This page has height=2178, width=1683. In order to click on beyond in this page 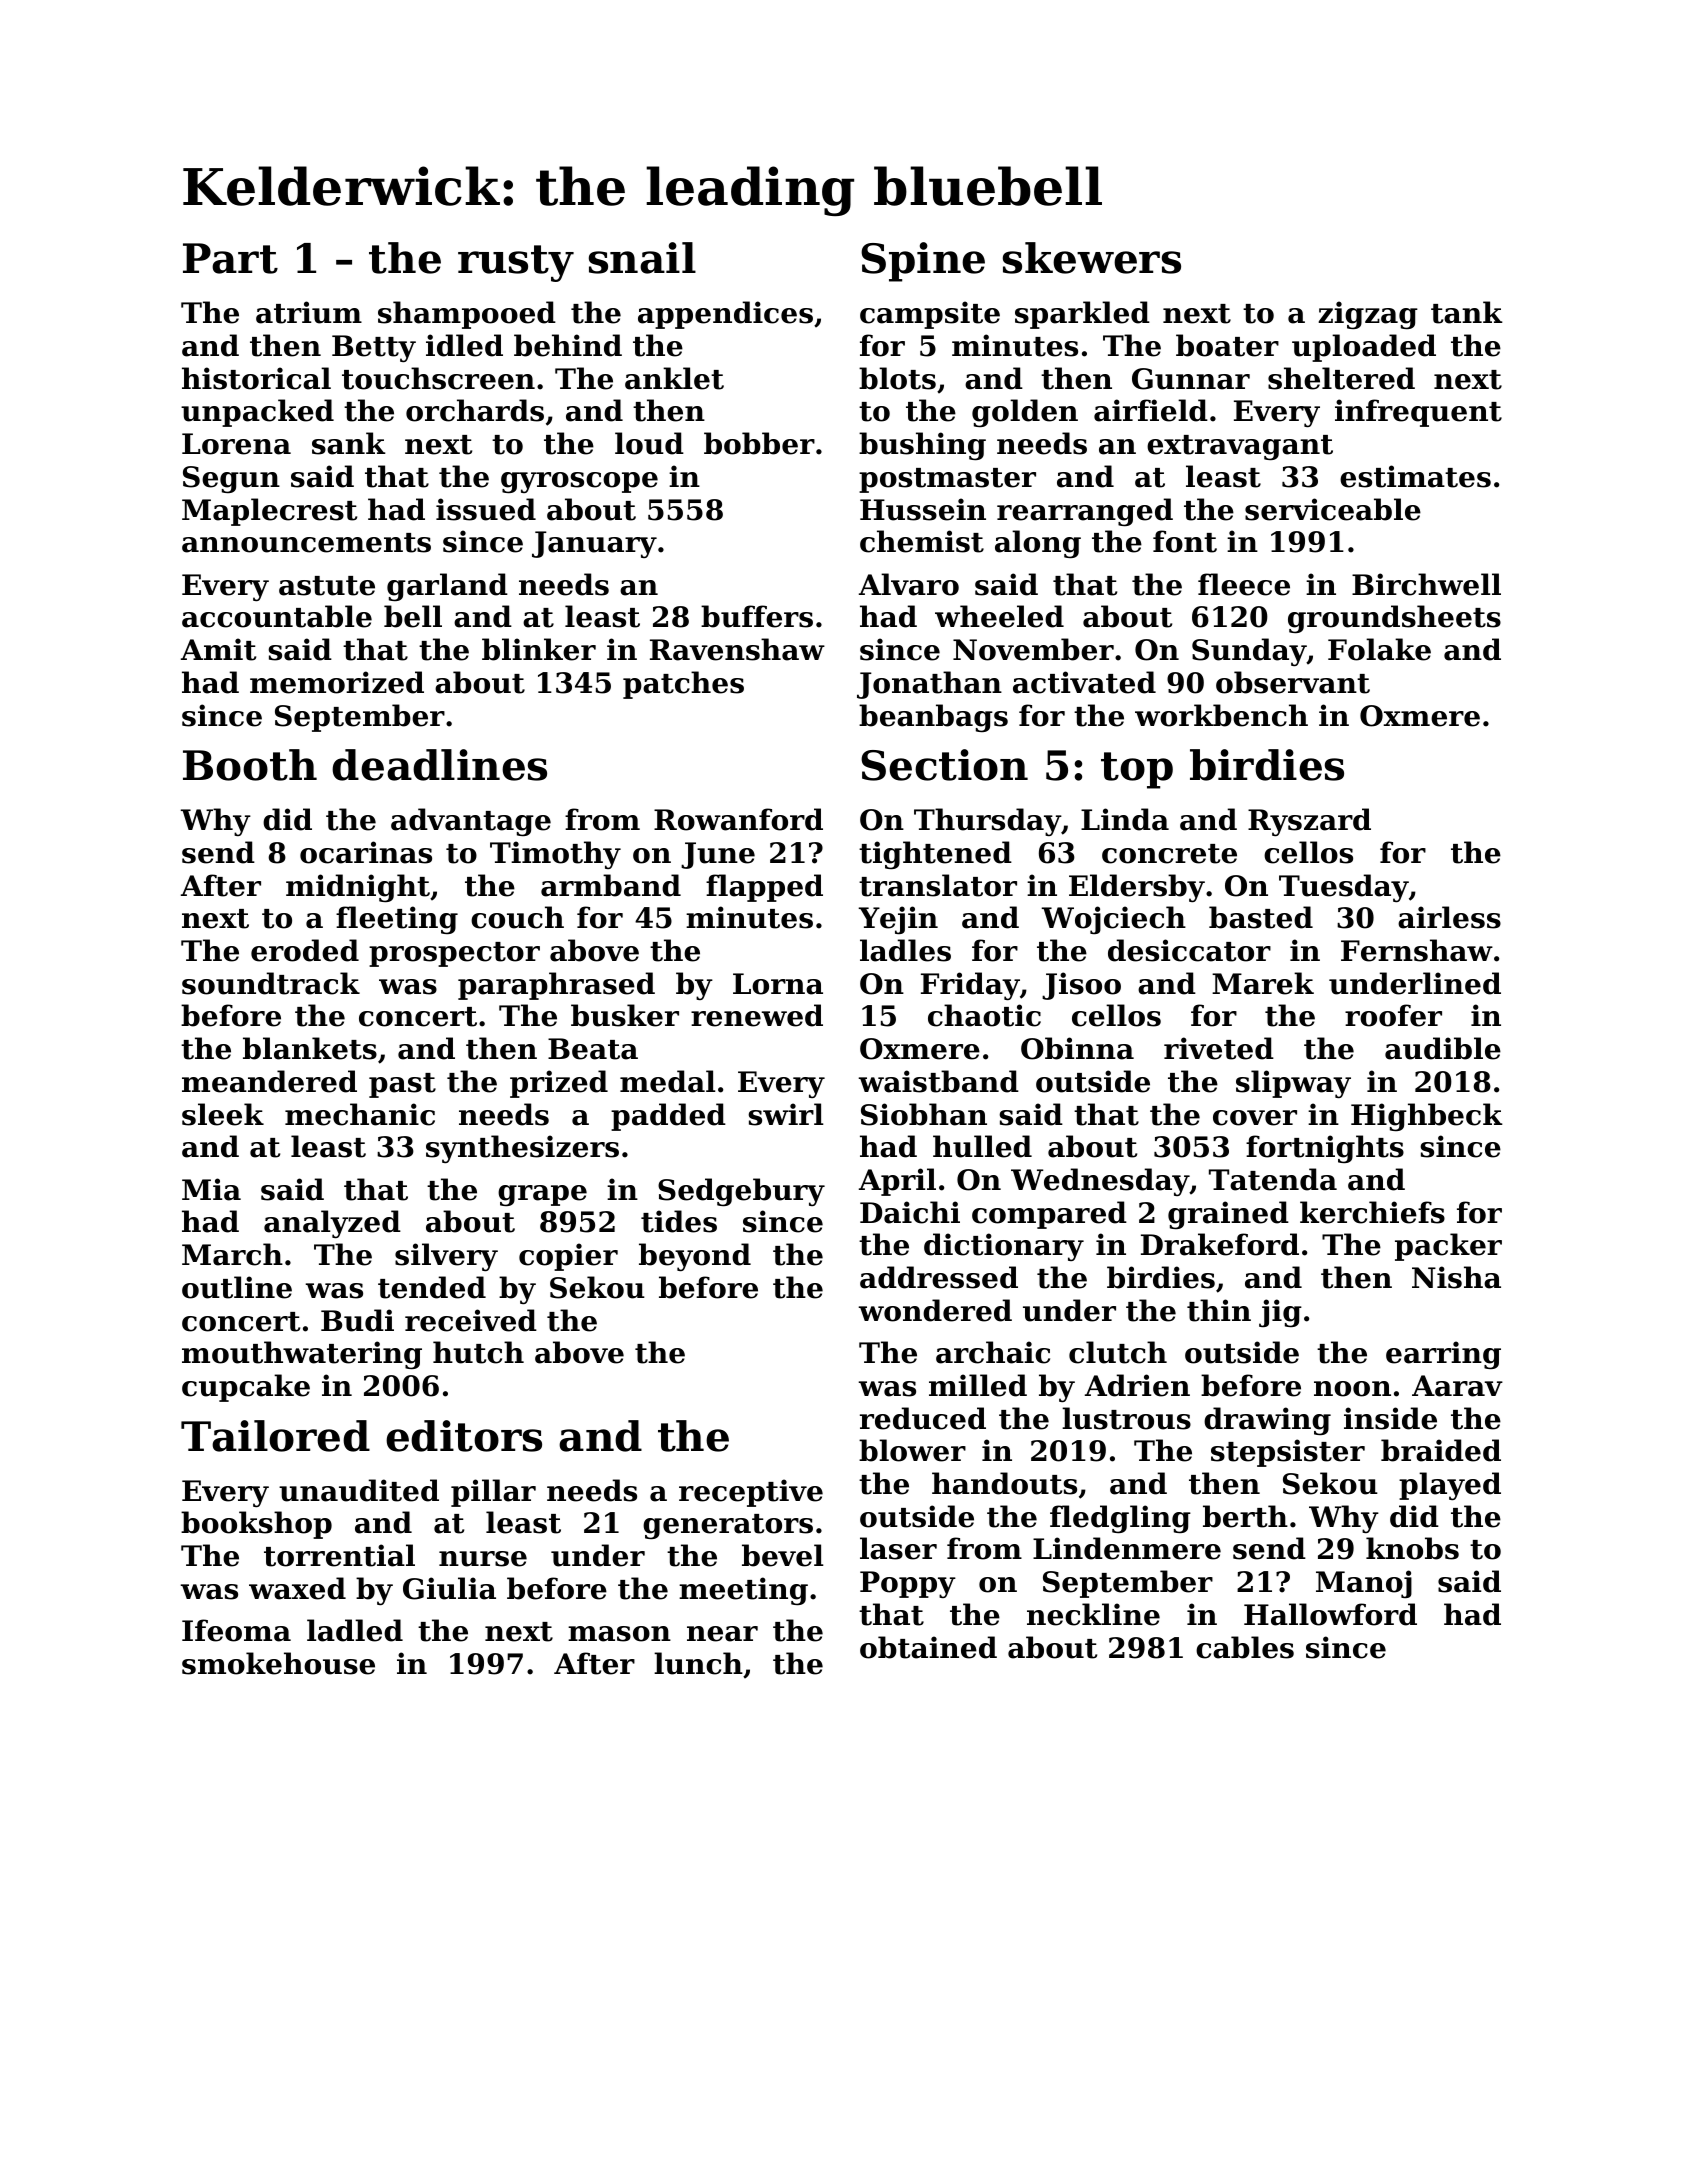, I will do `click(695, 1257)`.
